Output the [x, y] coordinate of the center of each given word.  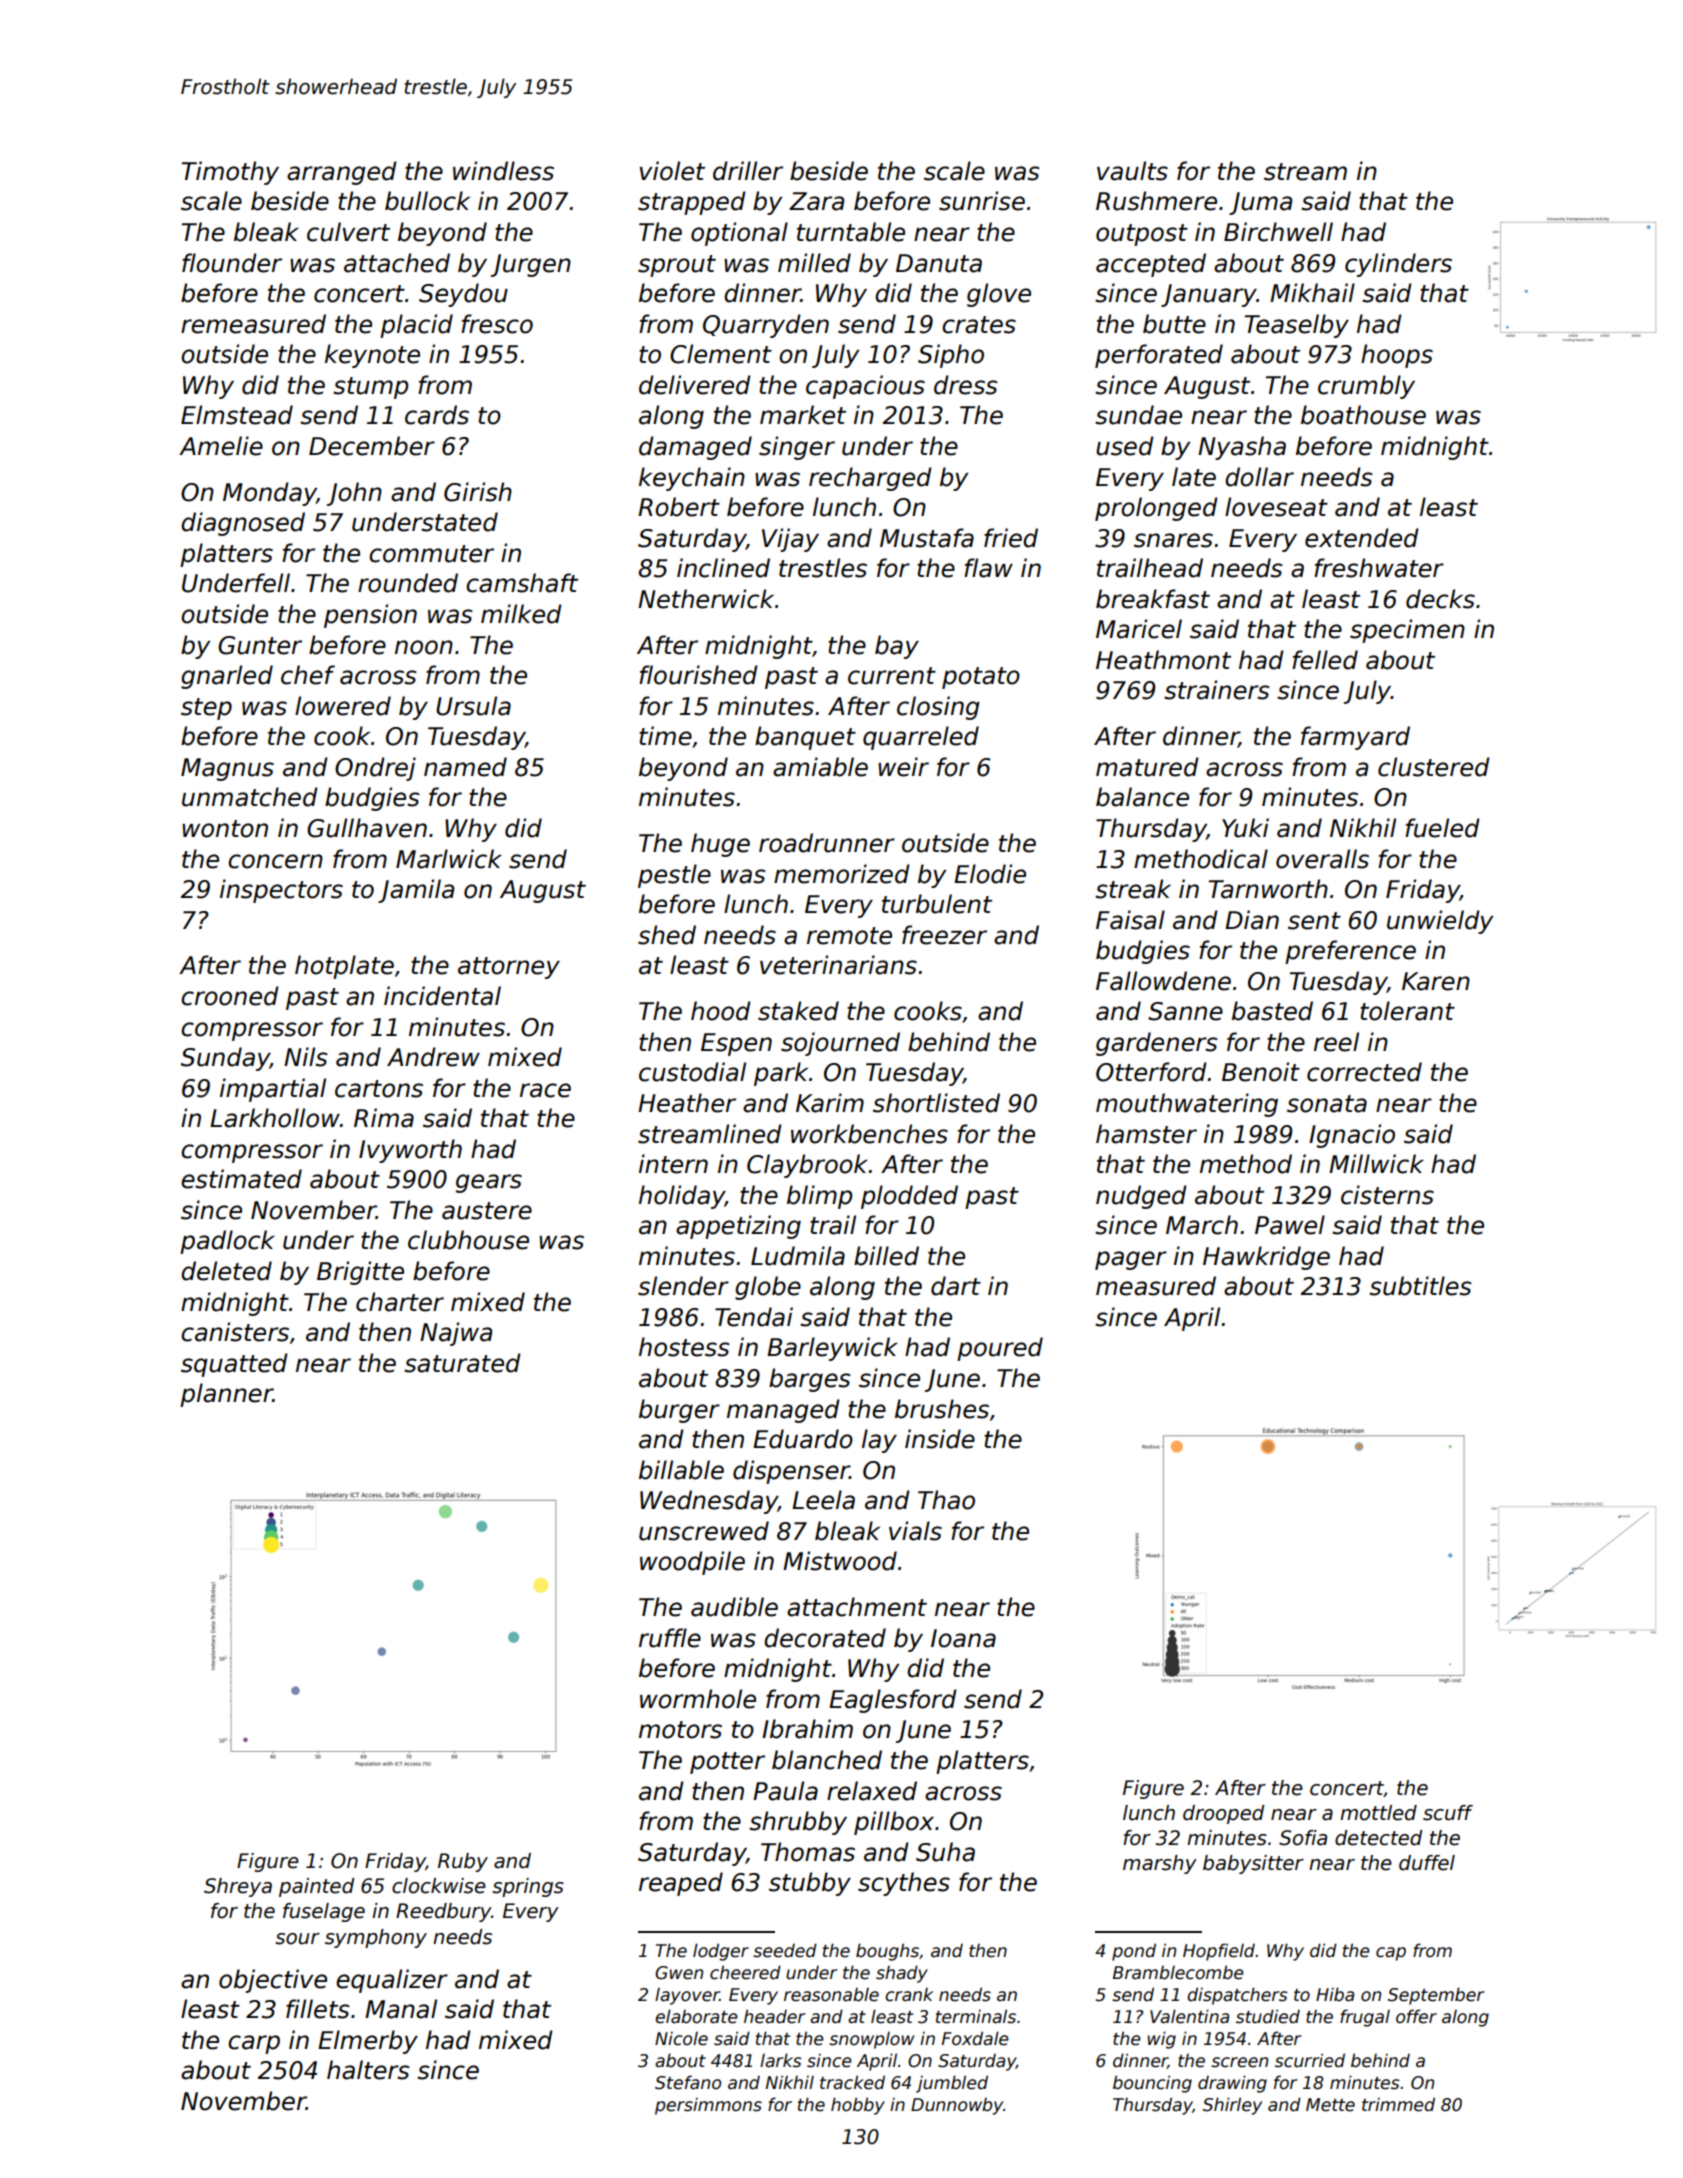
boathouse [1363, 415]
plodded [909, 1197]
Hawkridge [1266, 1258]
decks [1440, 599]
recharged [870, 479]
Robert [679, 507]
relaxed [872, 1791]
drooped [1223, 1814]
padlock [227, 1242]
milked [521, 614]
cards [437, 415]
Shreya [238, 1887]
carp [254, 2044]
